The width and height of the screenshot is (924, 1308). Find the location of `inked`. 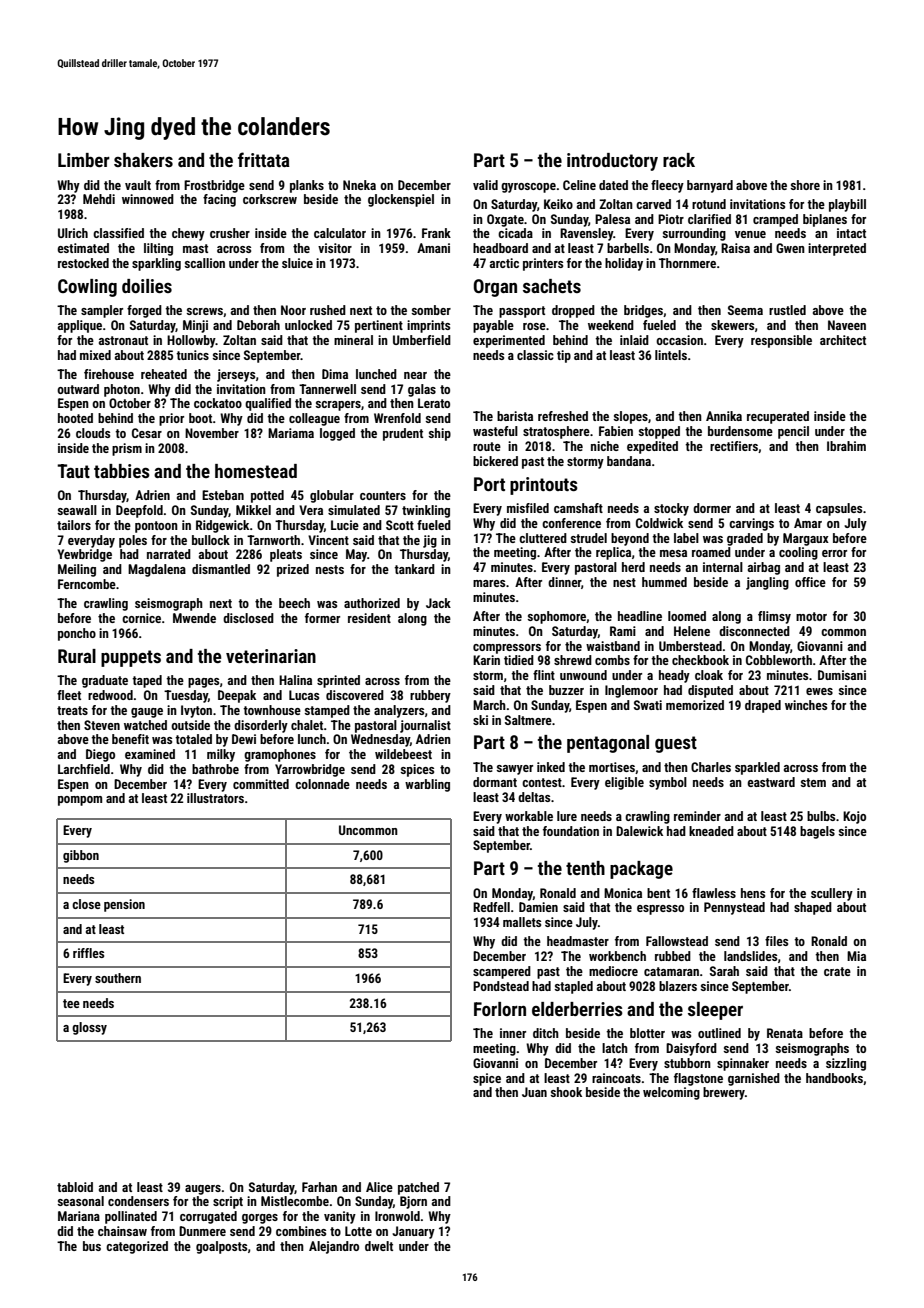

inked is located at coordinates (551, 767).
